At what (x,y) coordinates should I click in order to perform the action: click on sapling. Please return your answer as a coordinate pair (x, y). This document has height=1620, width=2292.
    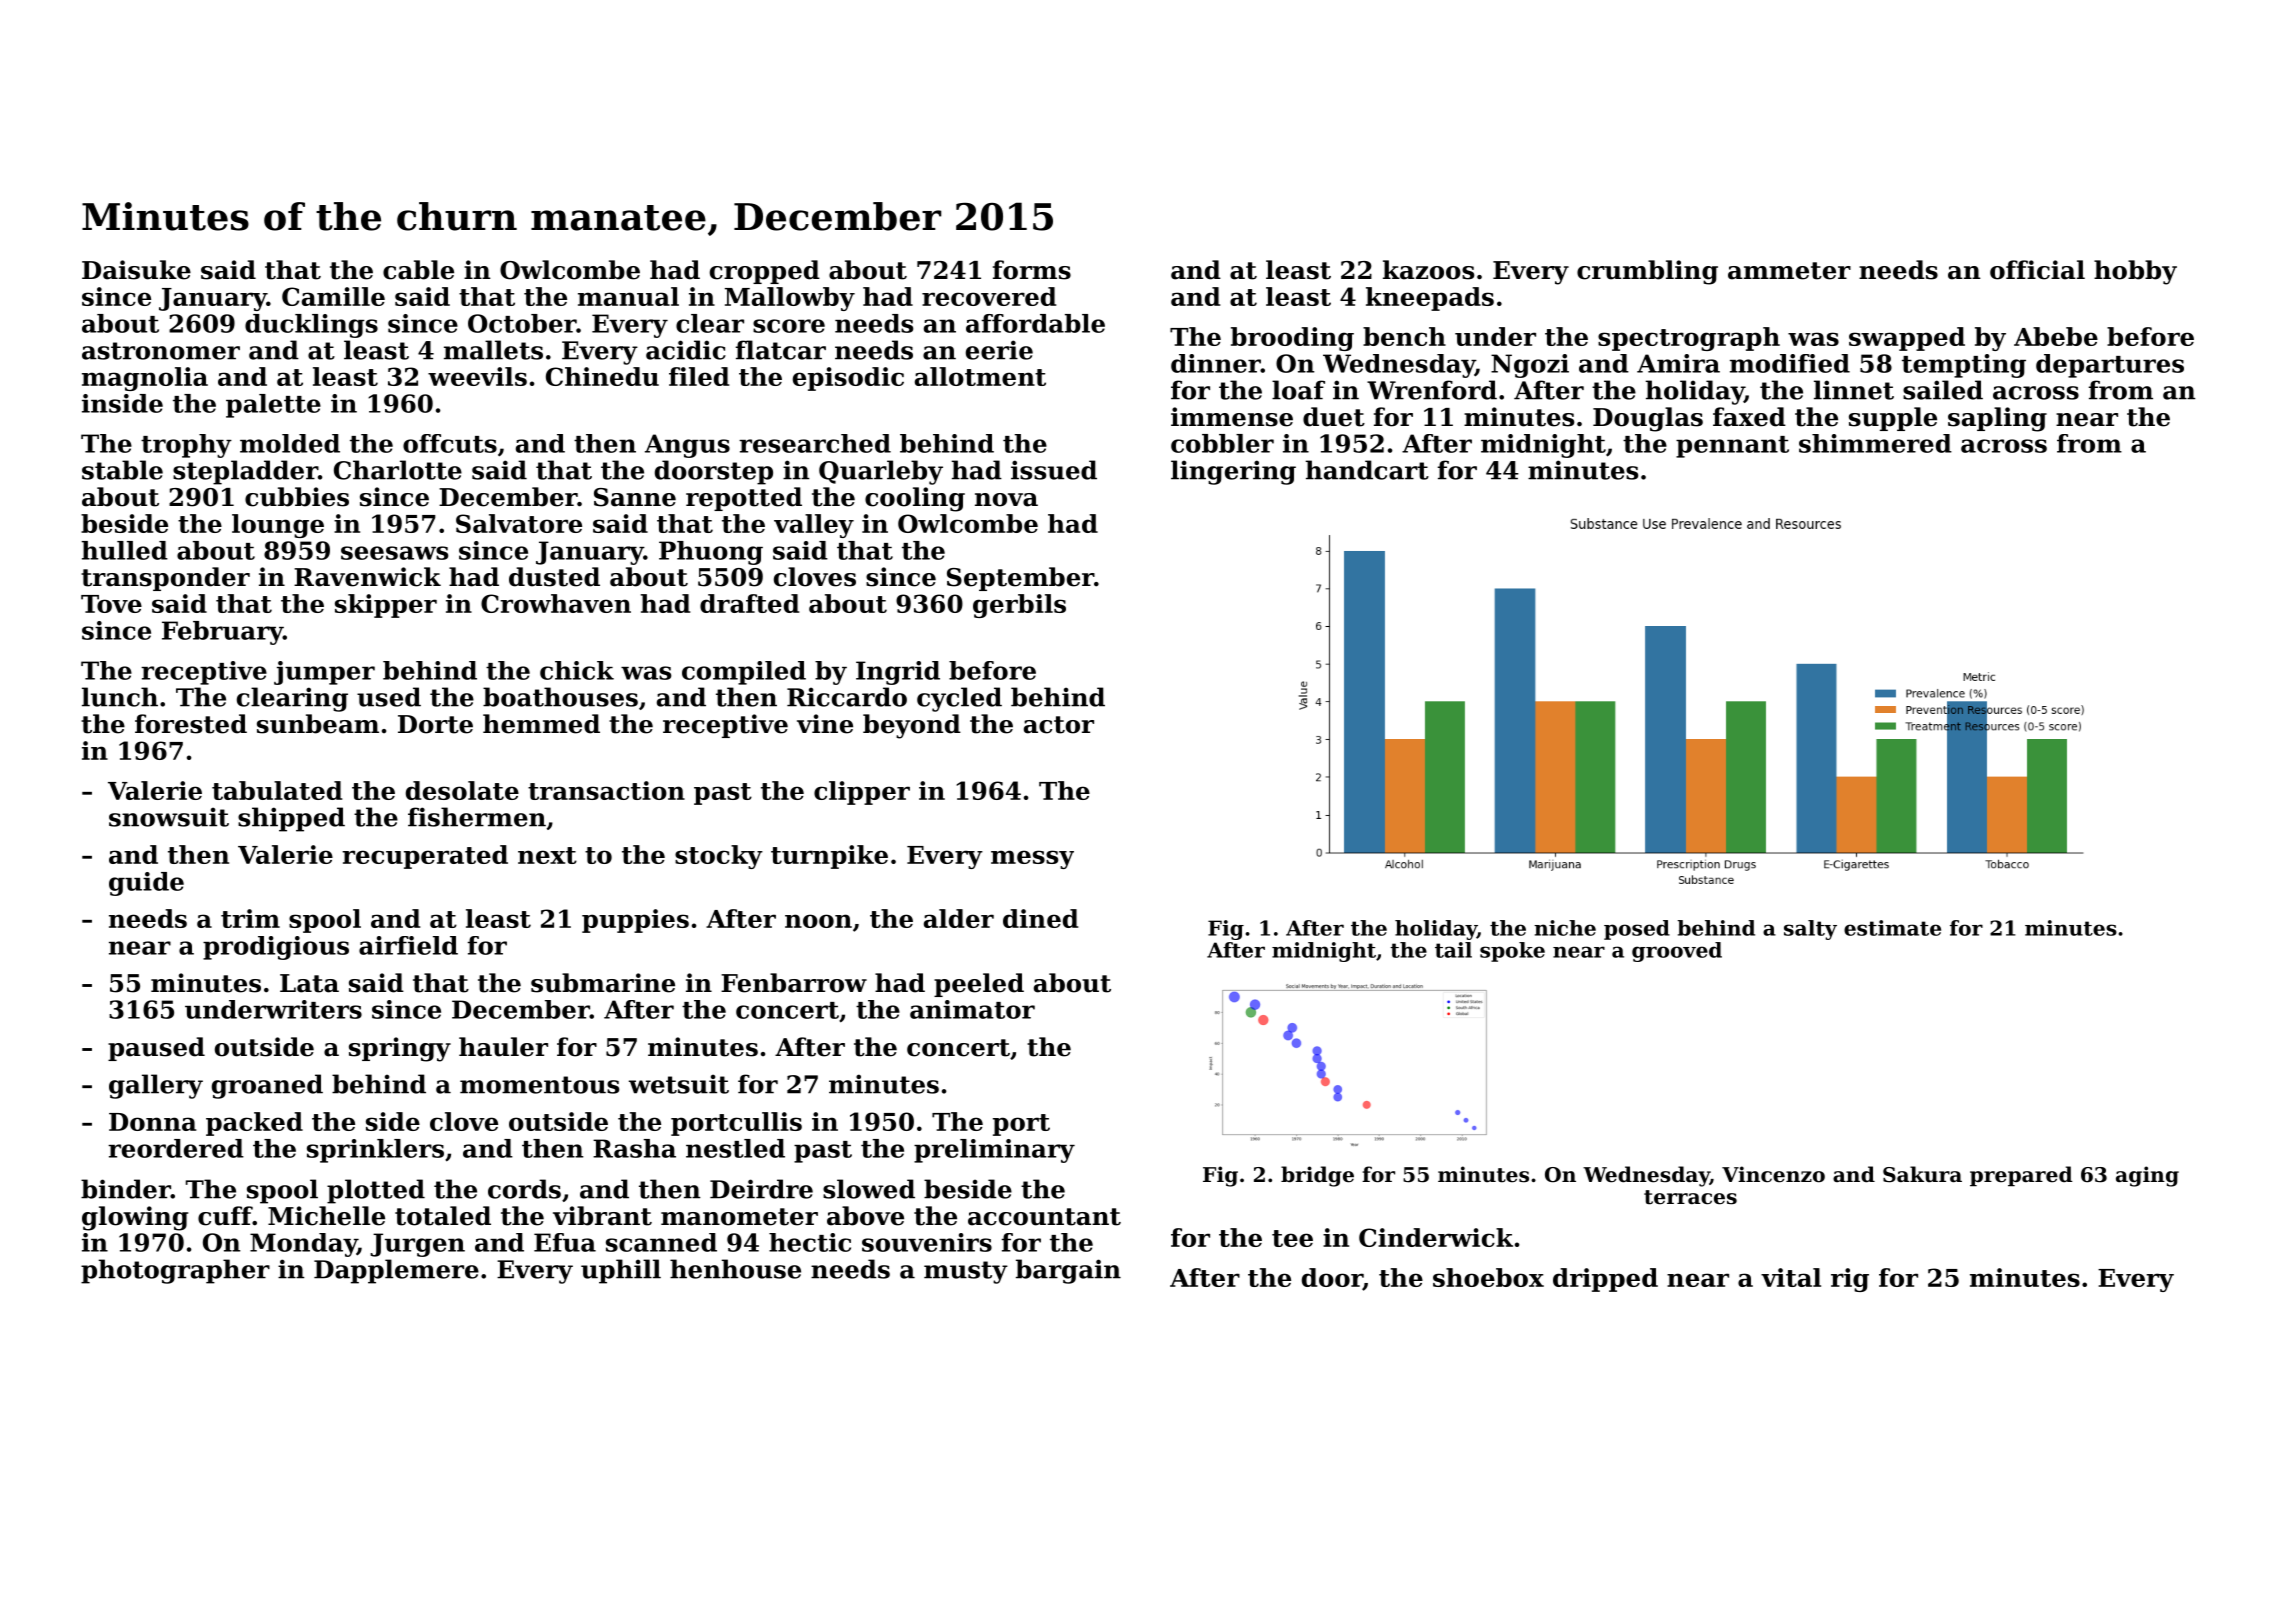
    Looking at the image, I should click on (1997, 419).
